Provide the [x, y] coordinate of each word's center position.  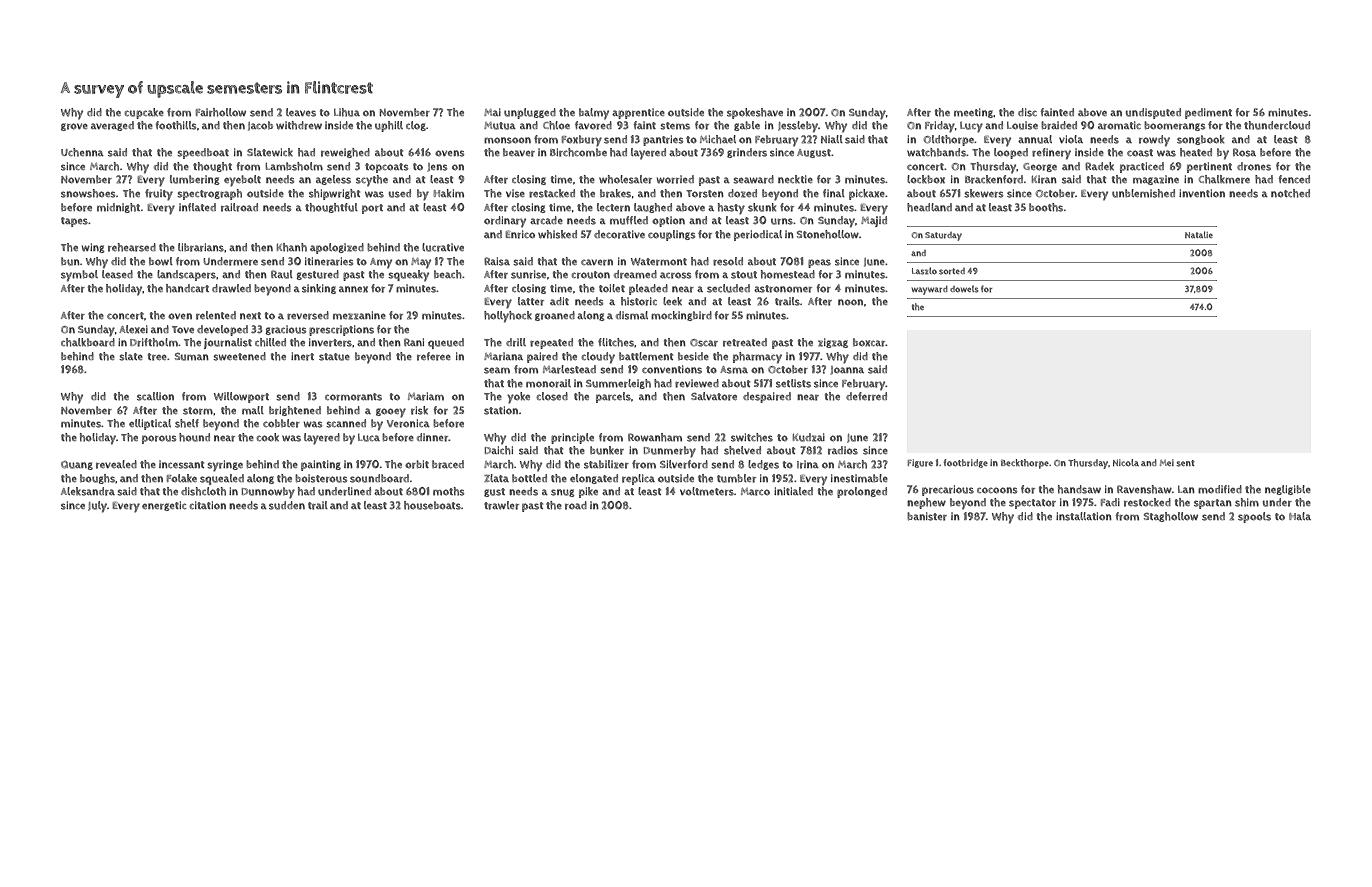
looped [1011, 153]
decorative [619, 234]
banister [927, 516]
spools [1254, 517]
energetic [164, 506]
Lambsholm [294, 166]
